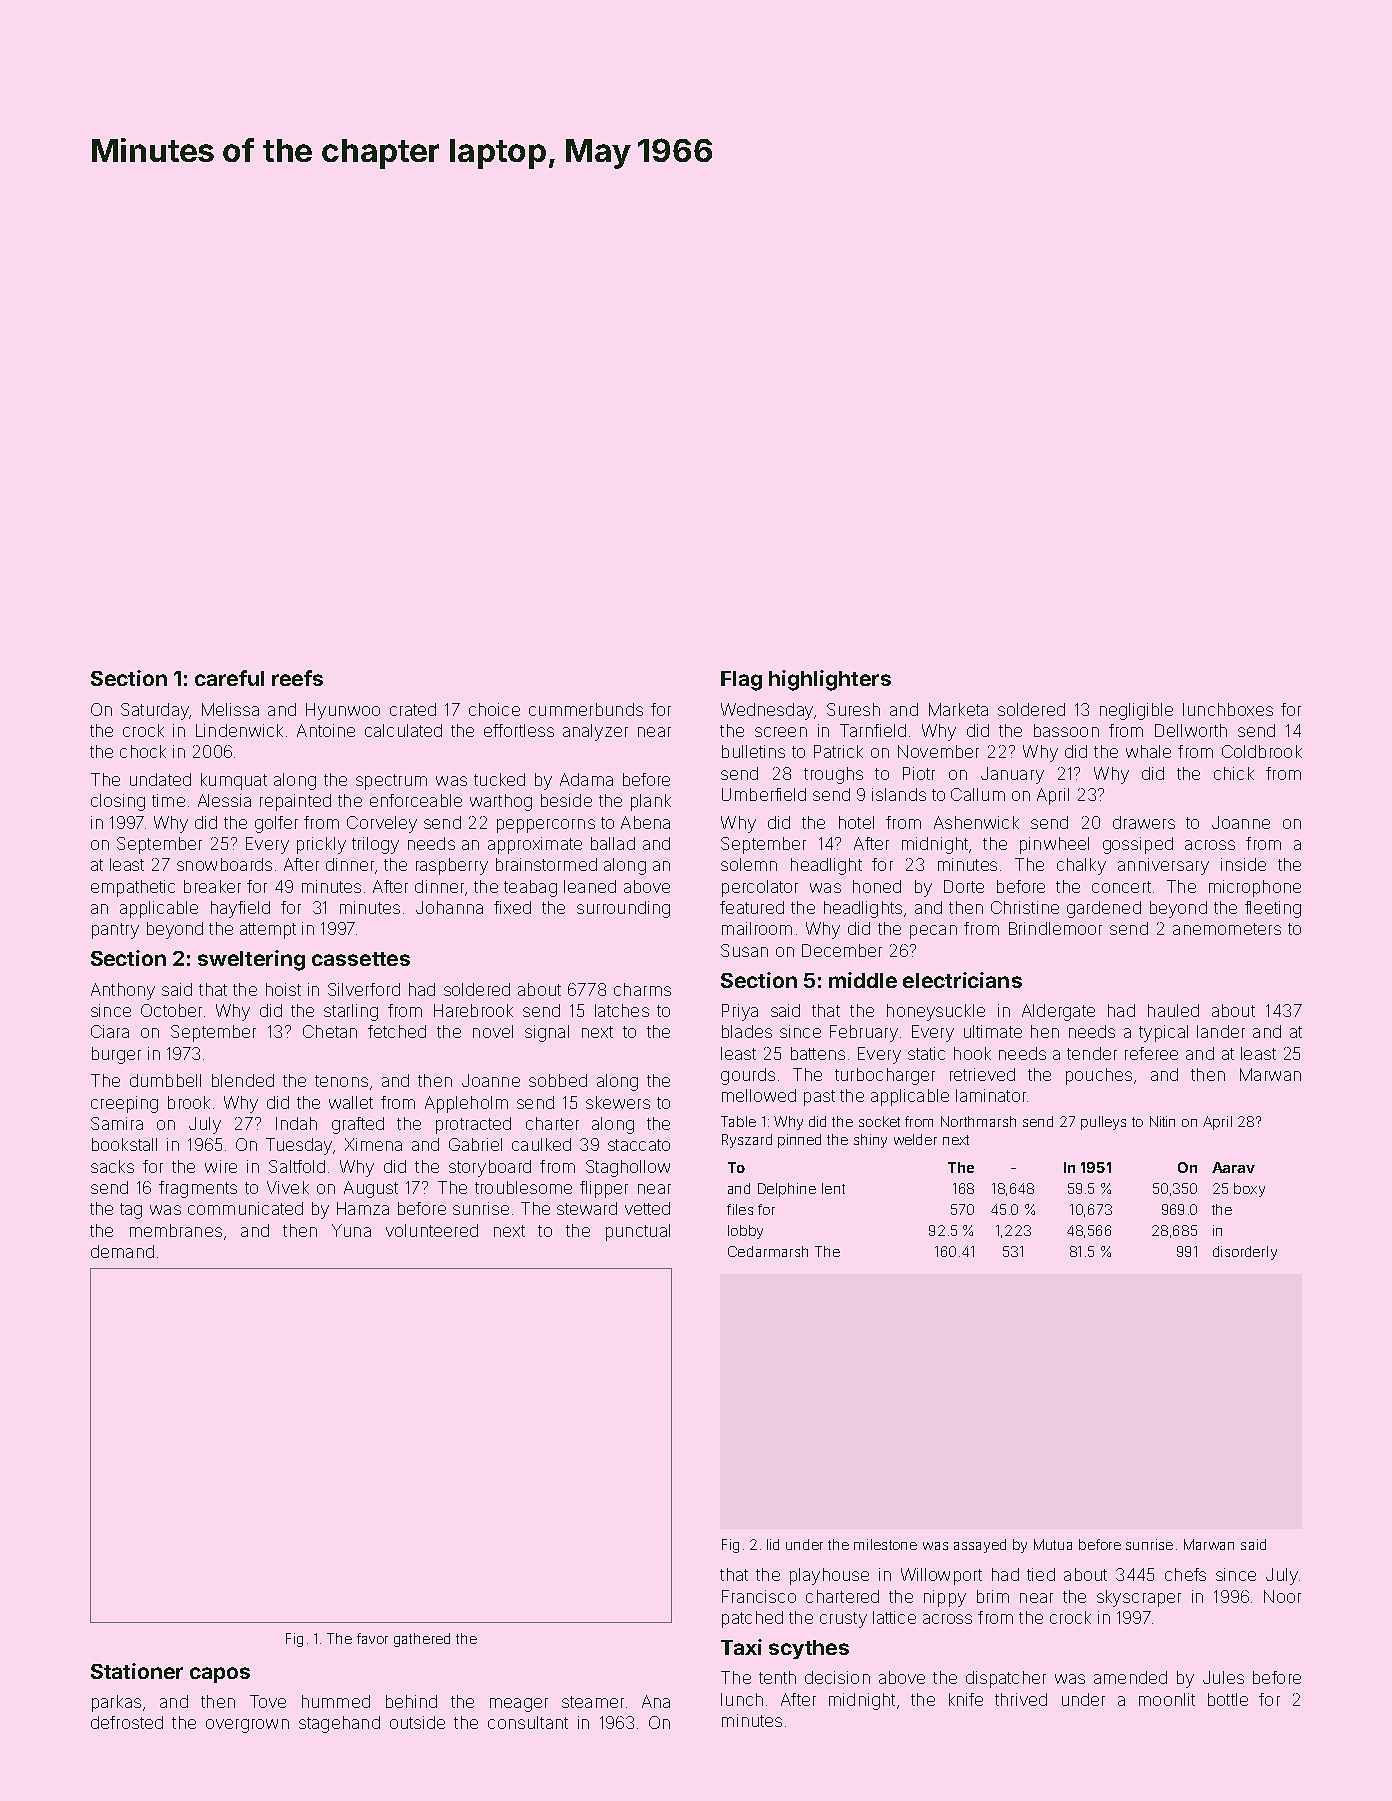  What do you see at coordinates (638, 1232) in the image?
I see `punctual` at bounding box center [638, 1232].
